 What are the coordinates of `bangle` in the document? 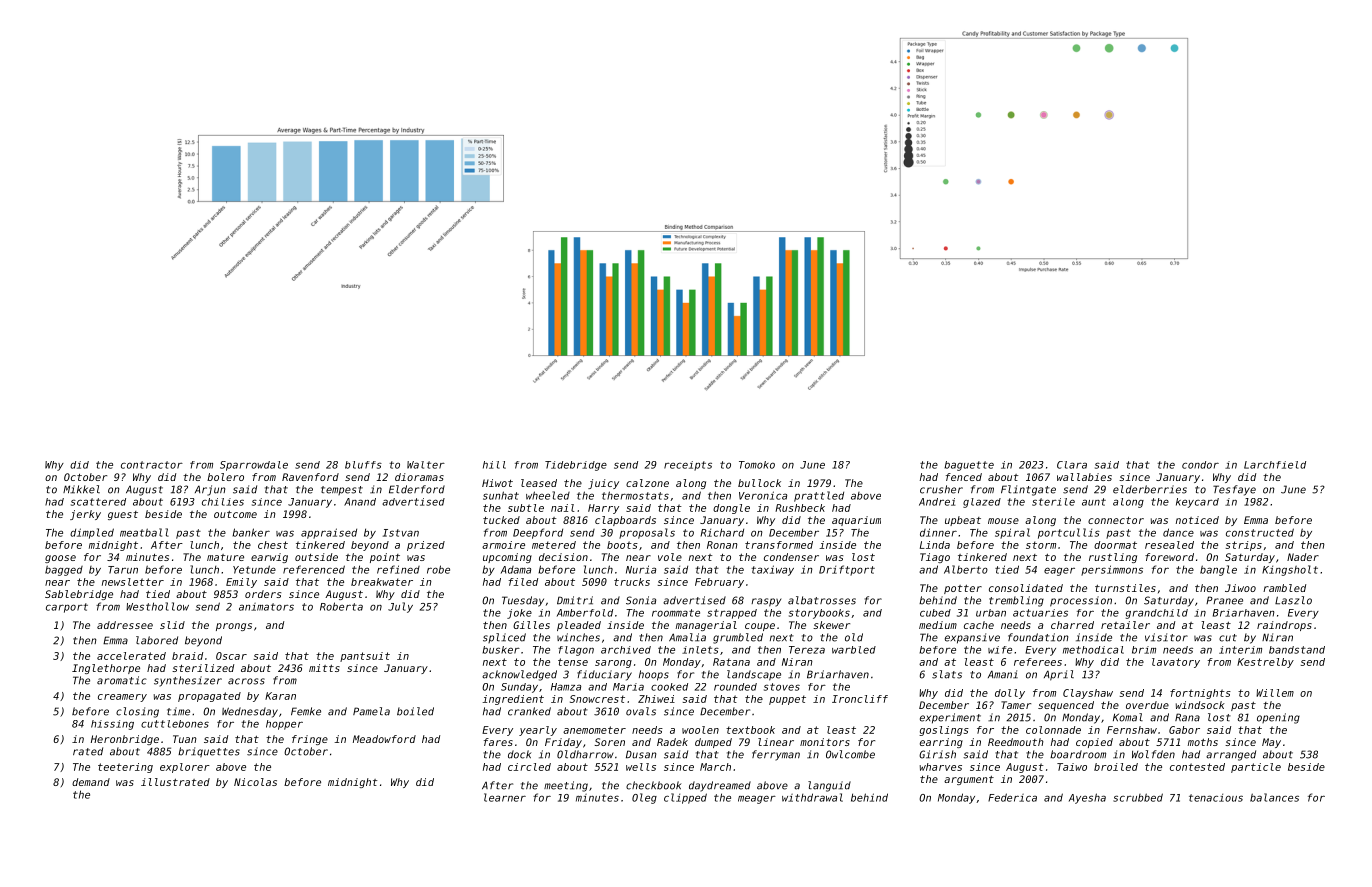 It's located at (1218, 570).
